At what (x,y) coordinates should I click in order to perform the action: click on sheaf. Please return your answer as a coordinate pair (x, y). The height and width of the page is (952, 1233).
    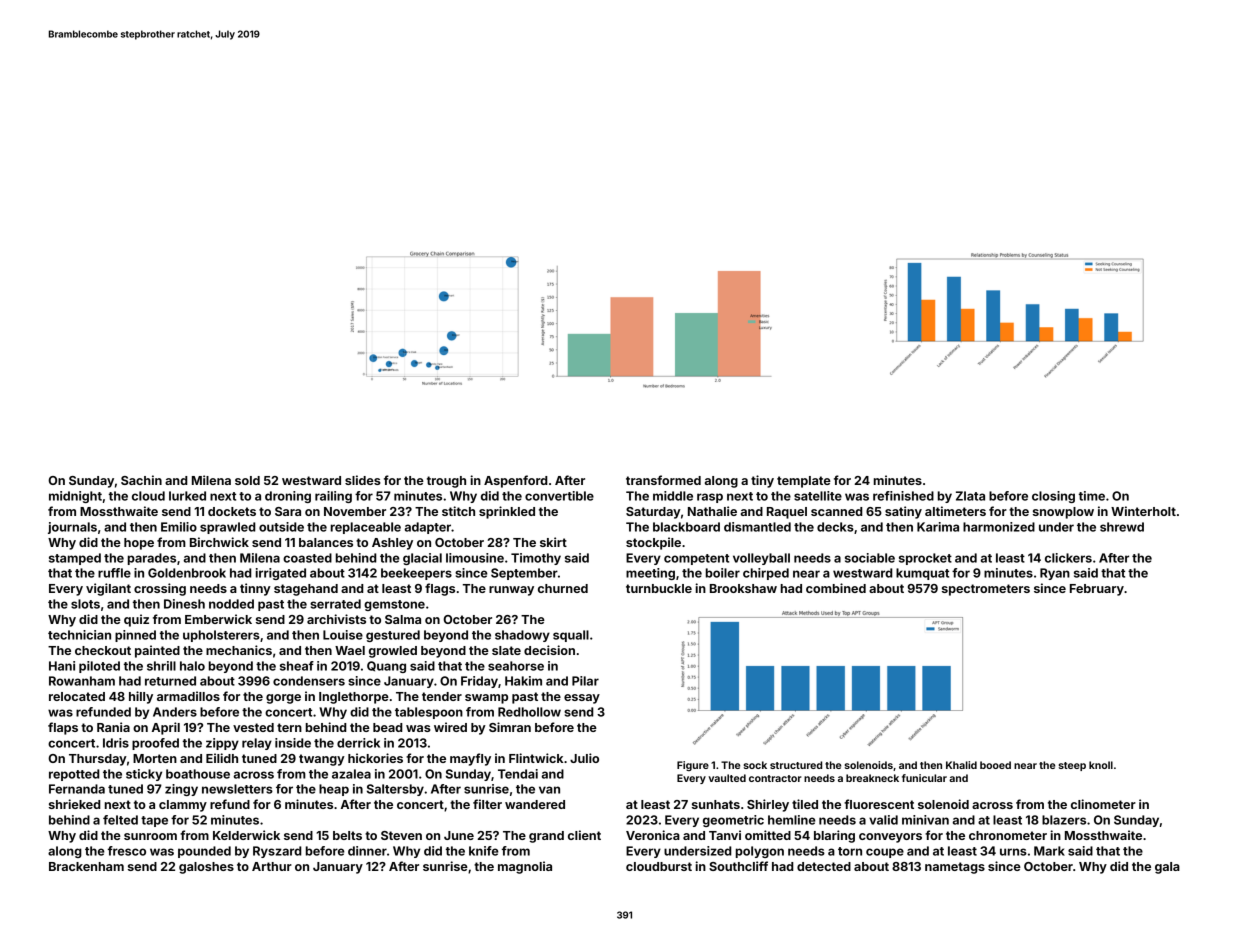
    Looking at the image, I should click on (297, 666).
